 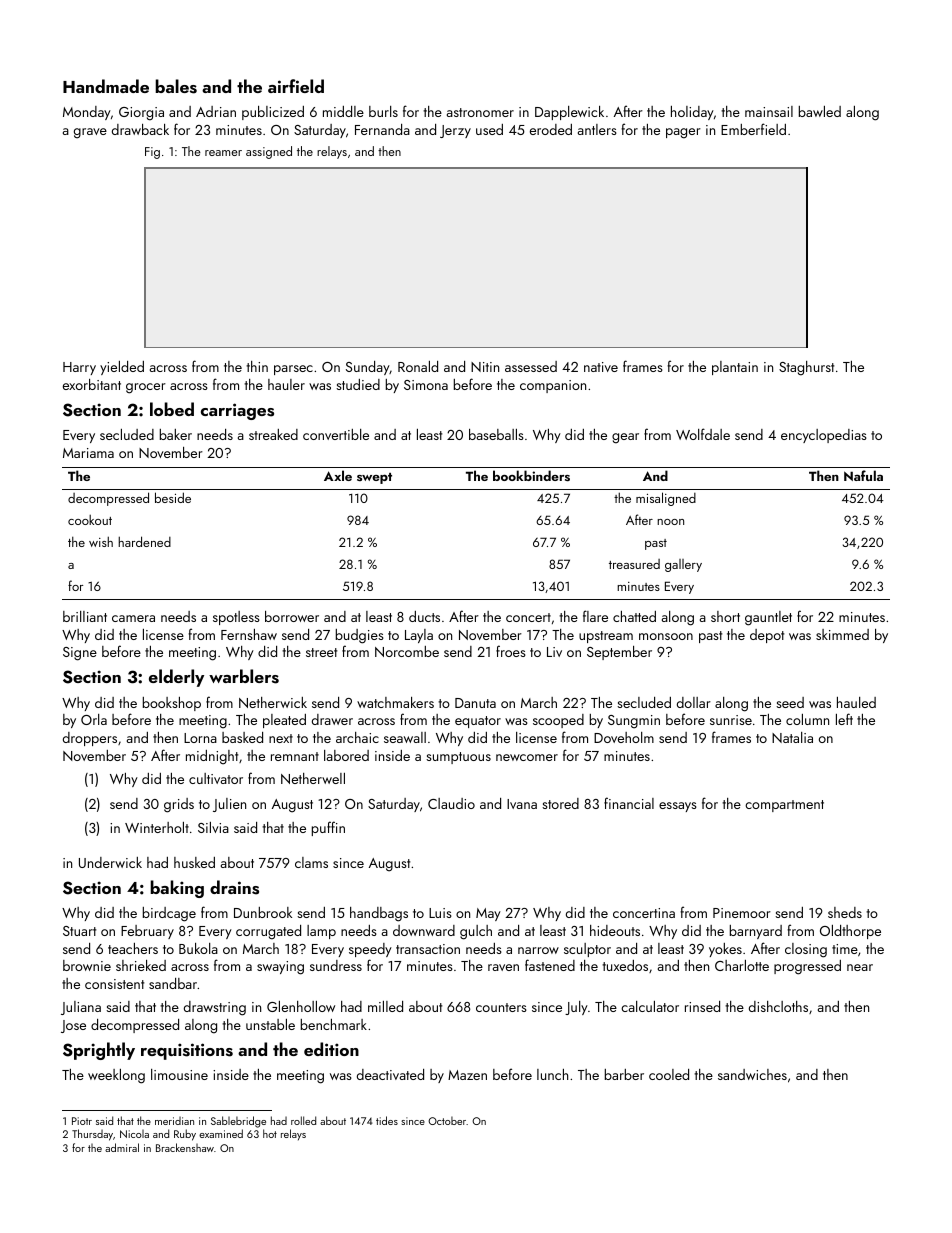 What do you see at coordinates (615, 930) in the page?
I see `hideouts` at bounding box center [615, 930].
